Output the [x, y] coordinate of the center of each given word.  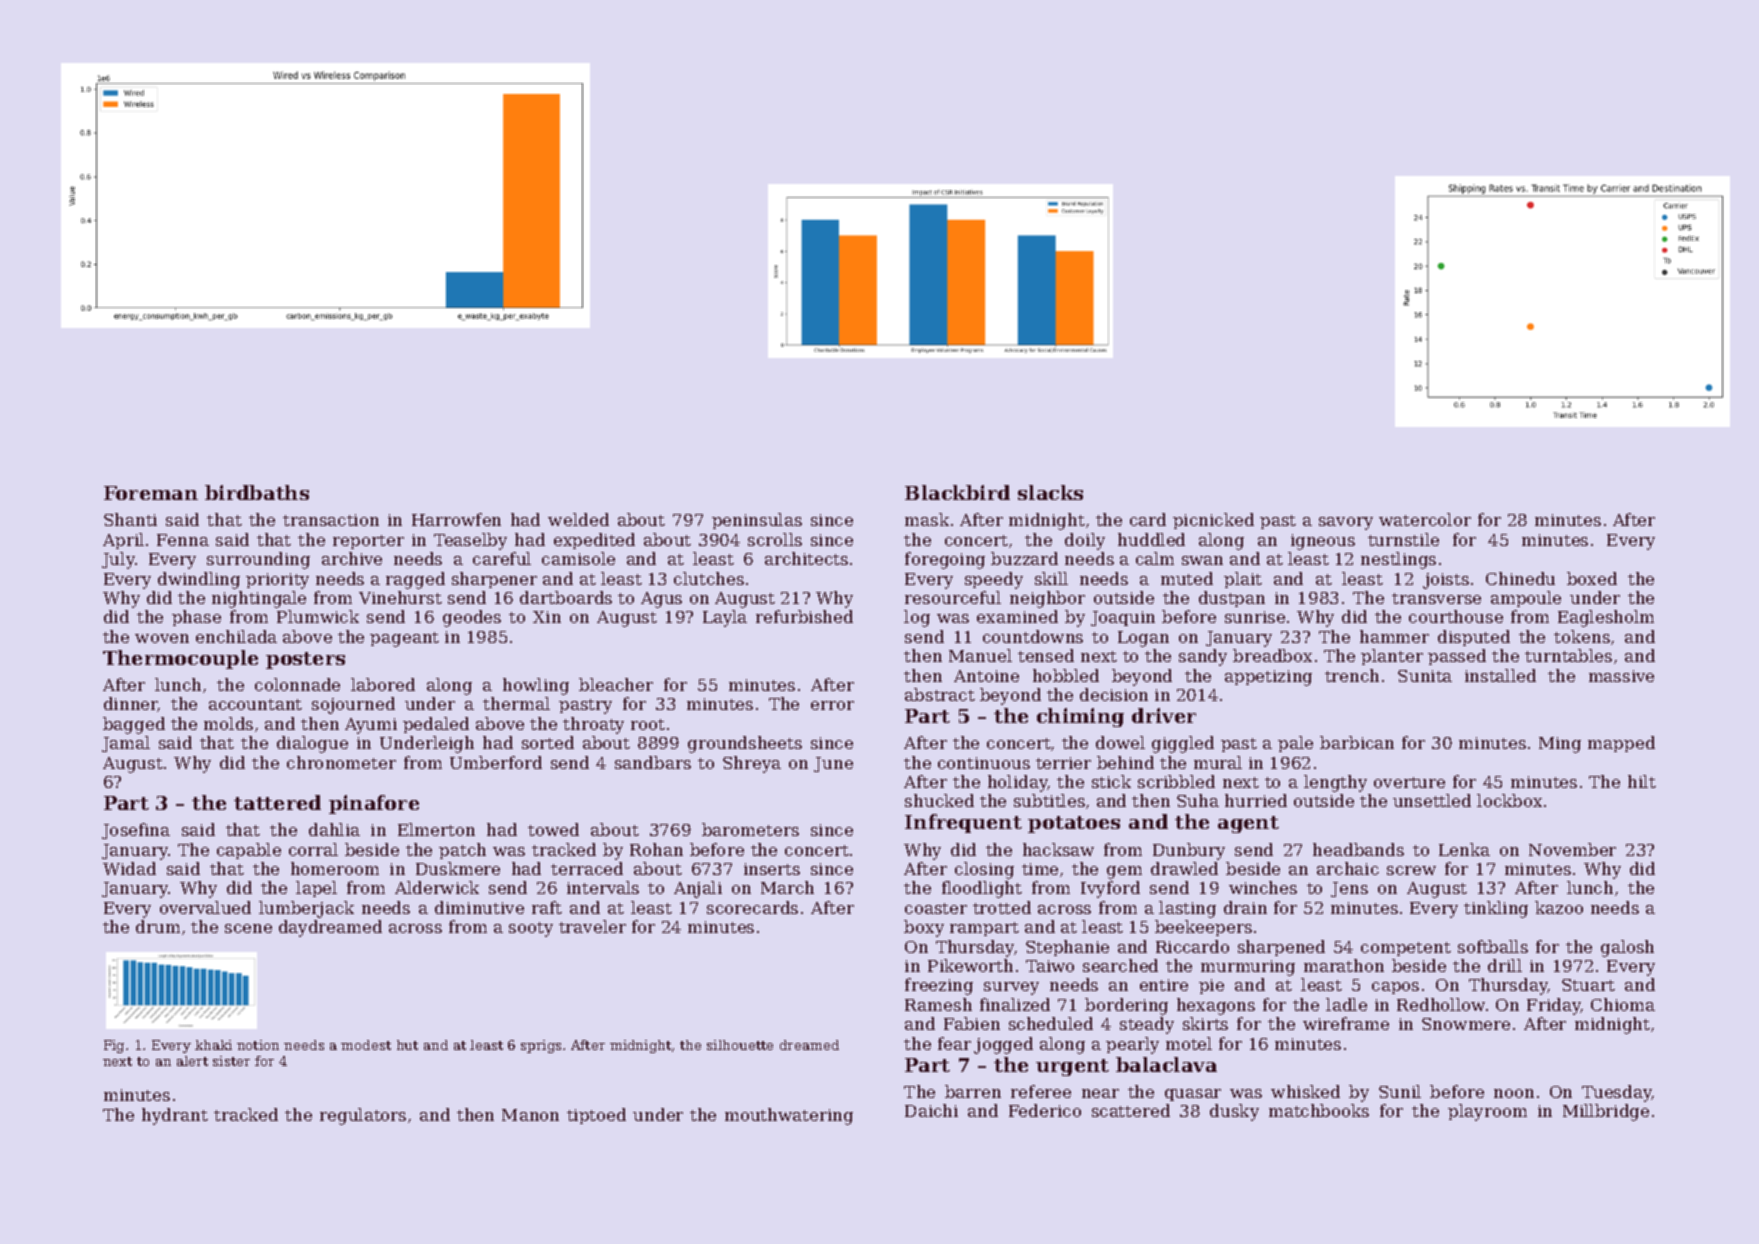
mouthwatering [789, 1116]
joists [1446, 581]
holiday [1018, 783]
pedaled [436, 725]
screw [1411, 870]
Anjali [698, 889]
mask [927, 519]
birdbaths [257, 492]
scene [248, 928]
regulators [363, 1116]
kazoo [1559, 907]
